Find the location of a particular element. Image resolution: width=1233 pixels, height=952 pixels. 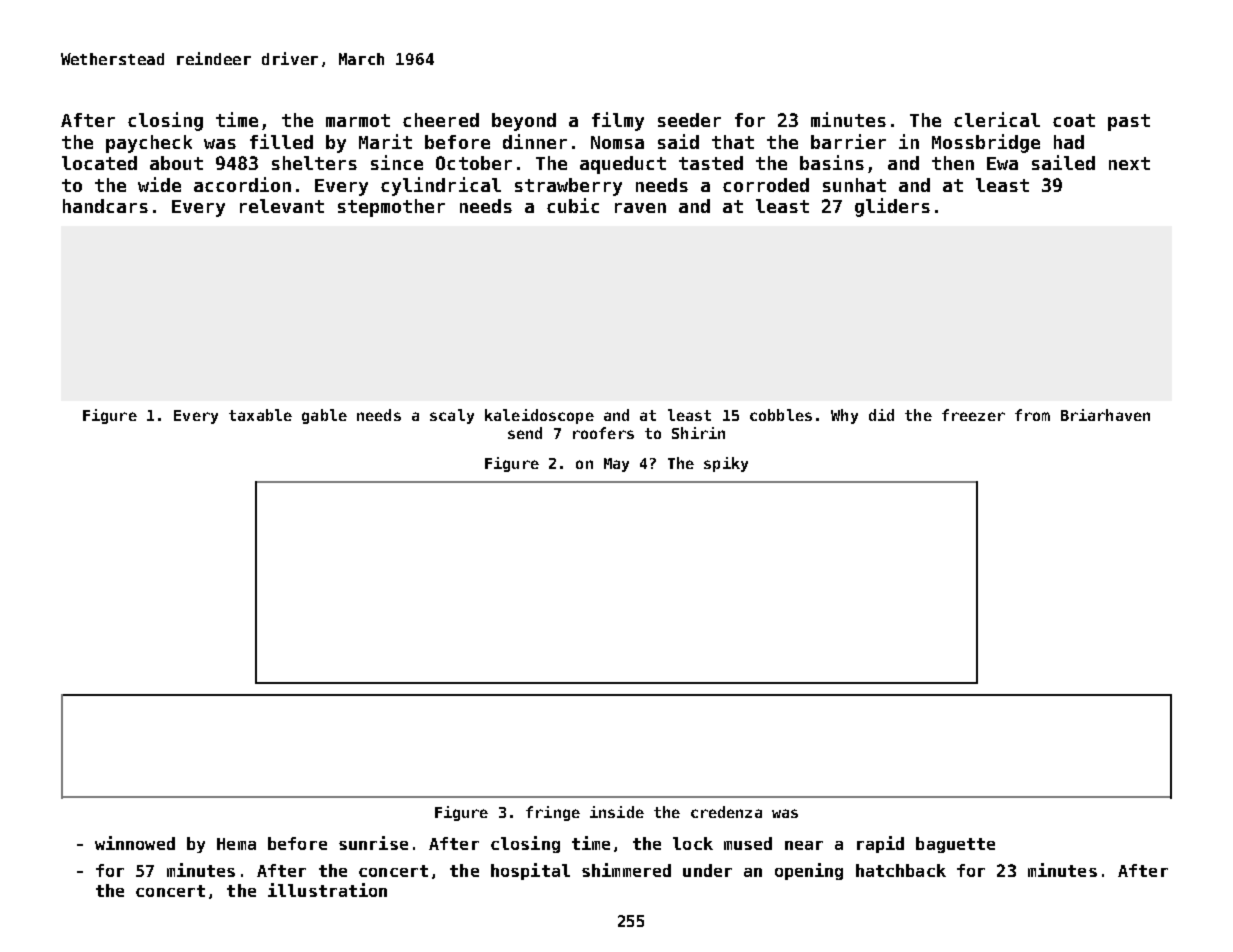

handcars is located at coordinates (105, 206).
